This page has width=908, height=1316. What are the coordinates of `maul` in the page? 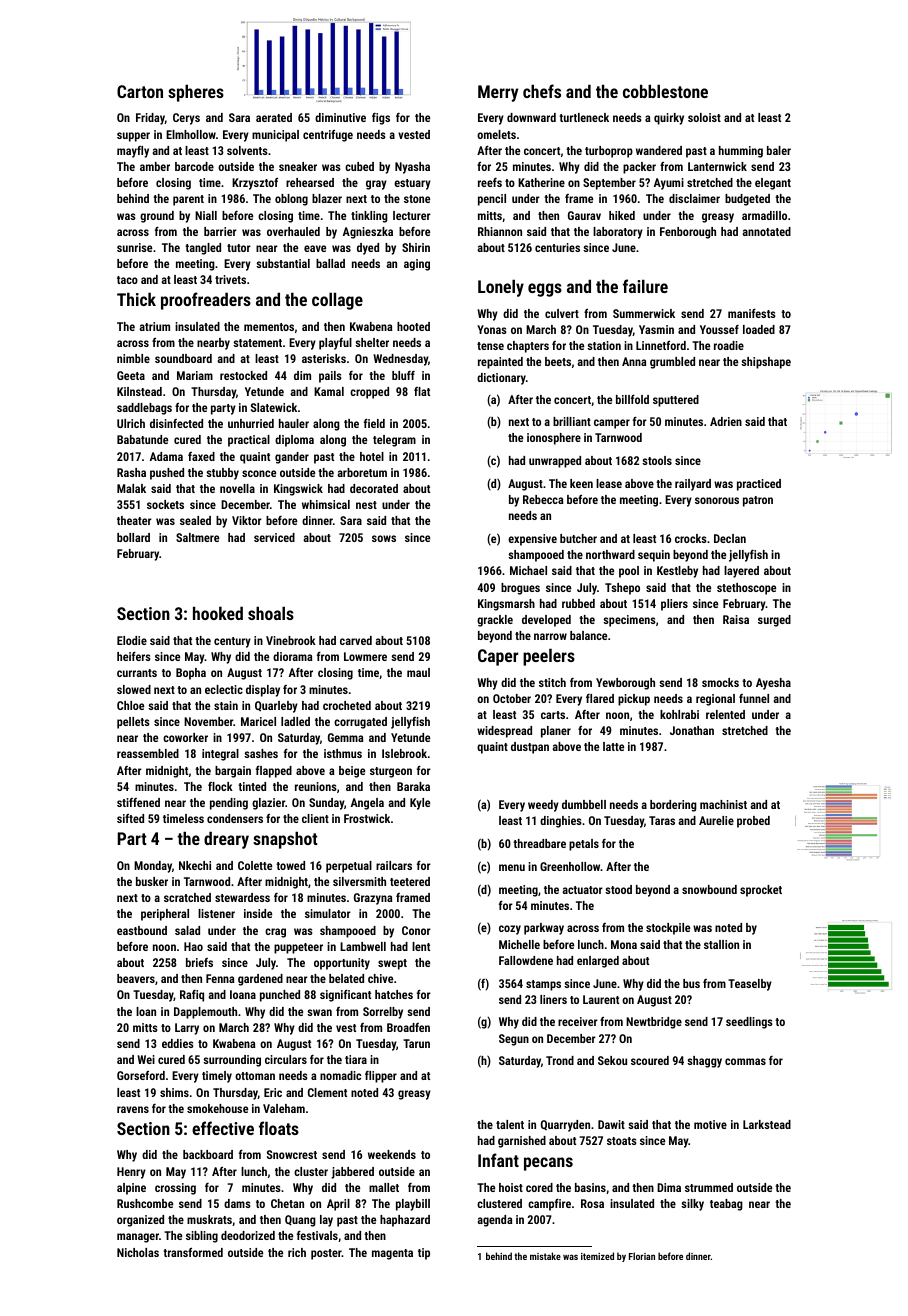 It's located at (418, 672).
